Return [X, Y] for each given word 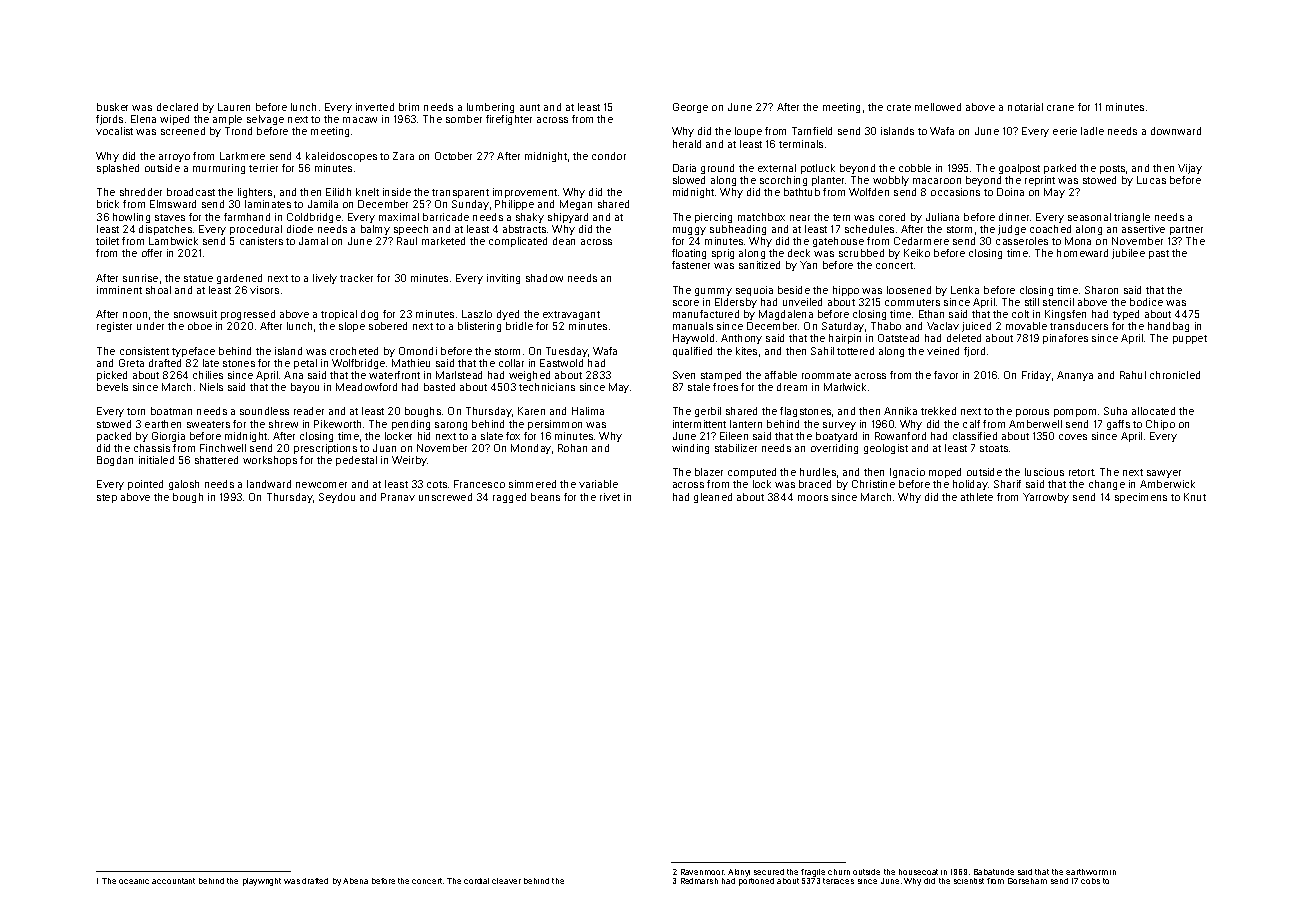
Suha [1115, 411]
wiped [174, 120]
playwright [262, 882]
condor [609, 156]
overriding [834, 449]
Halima [588, 411]
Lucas [1151, 180]
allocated [1153, 411]
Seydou [337, 498]
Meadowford [366, 387]
